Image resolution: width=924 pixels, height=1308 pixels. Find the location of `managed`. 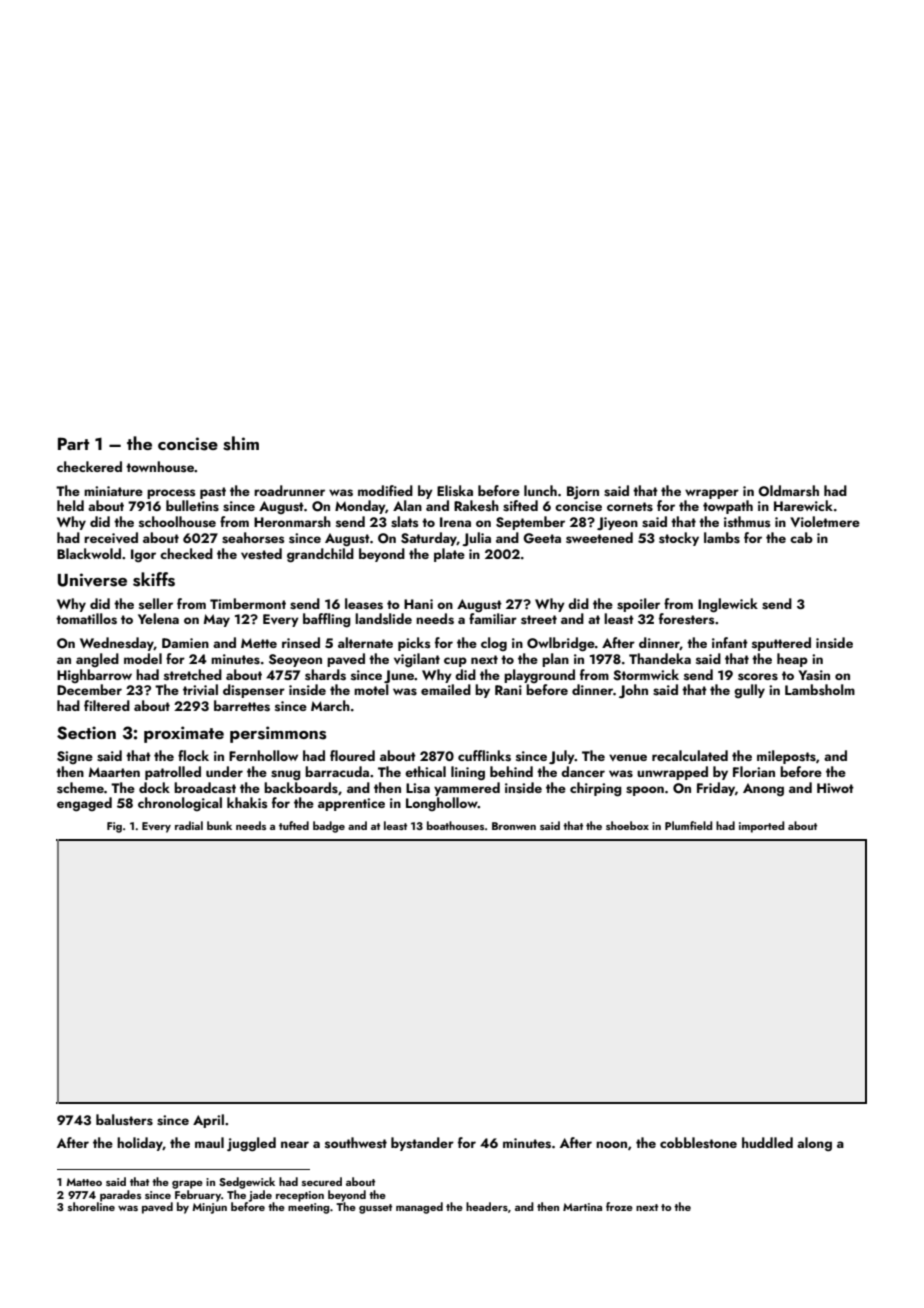

managed is located at coordinates (419, 1208).
